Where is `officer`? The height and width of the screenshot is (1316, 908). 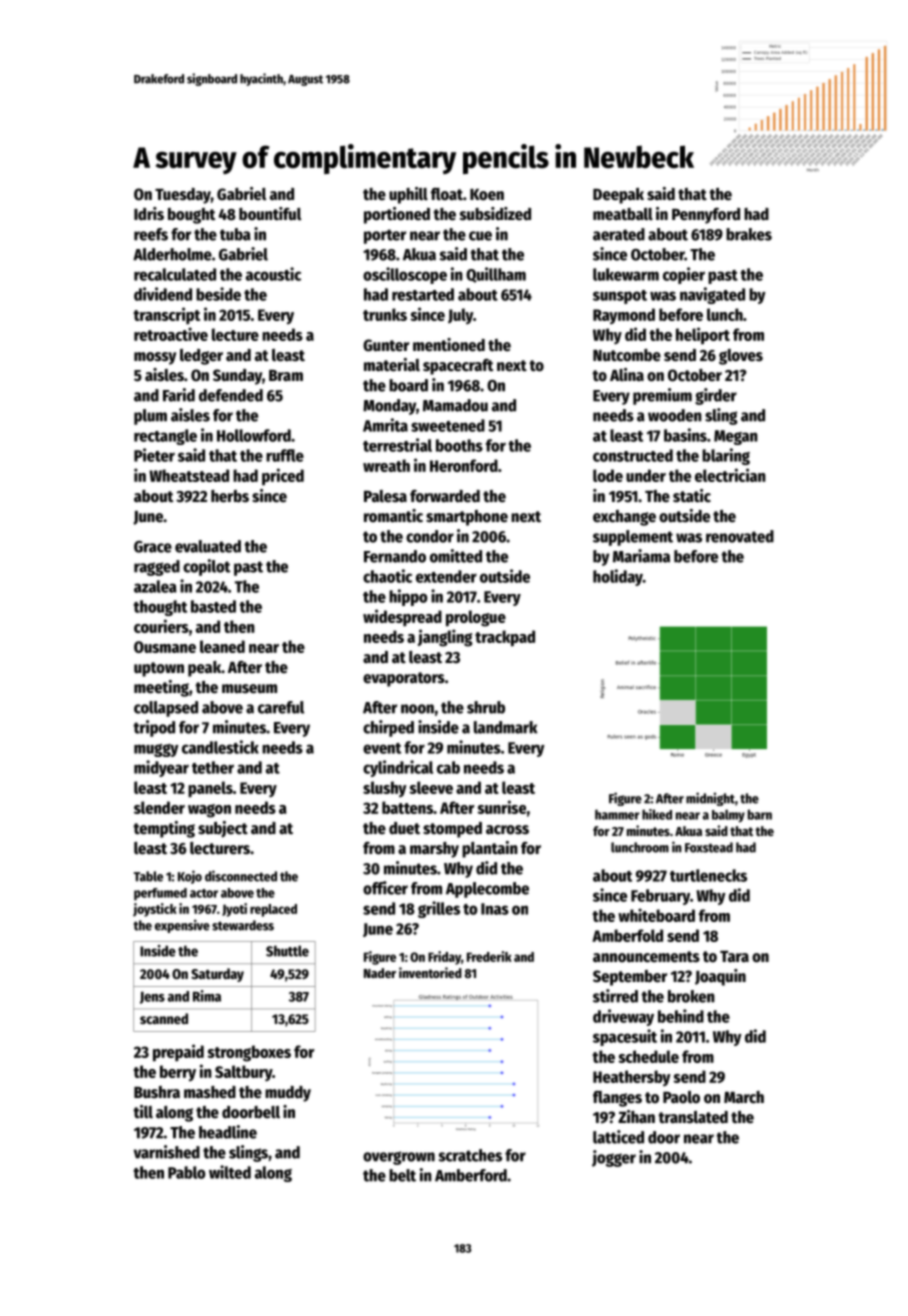 officer is located at coordinates (385, 888).
